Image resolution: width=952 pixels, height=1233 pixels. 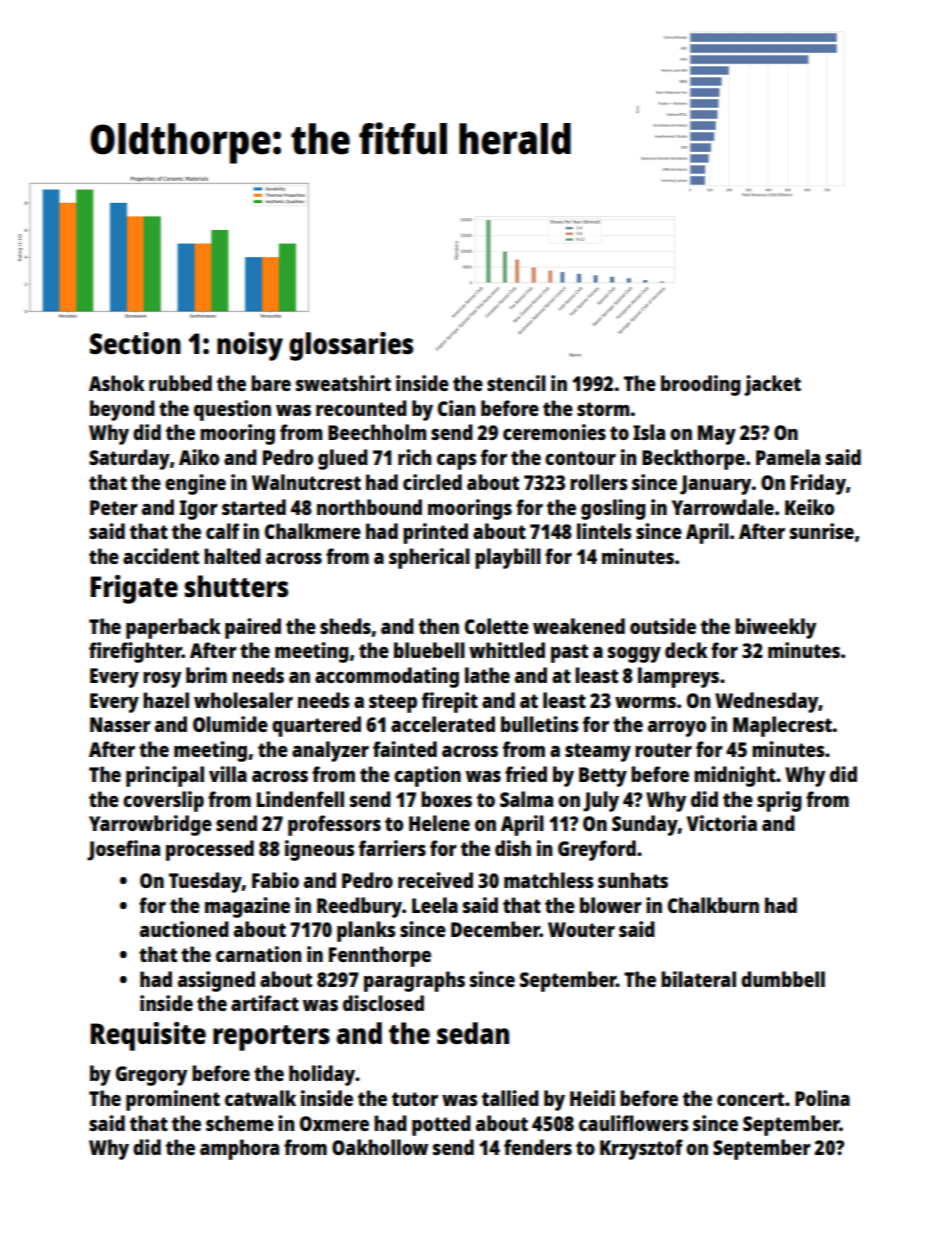 I want to click on lintels, so click(x=604, y=531).
